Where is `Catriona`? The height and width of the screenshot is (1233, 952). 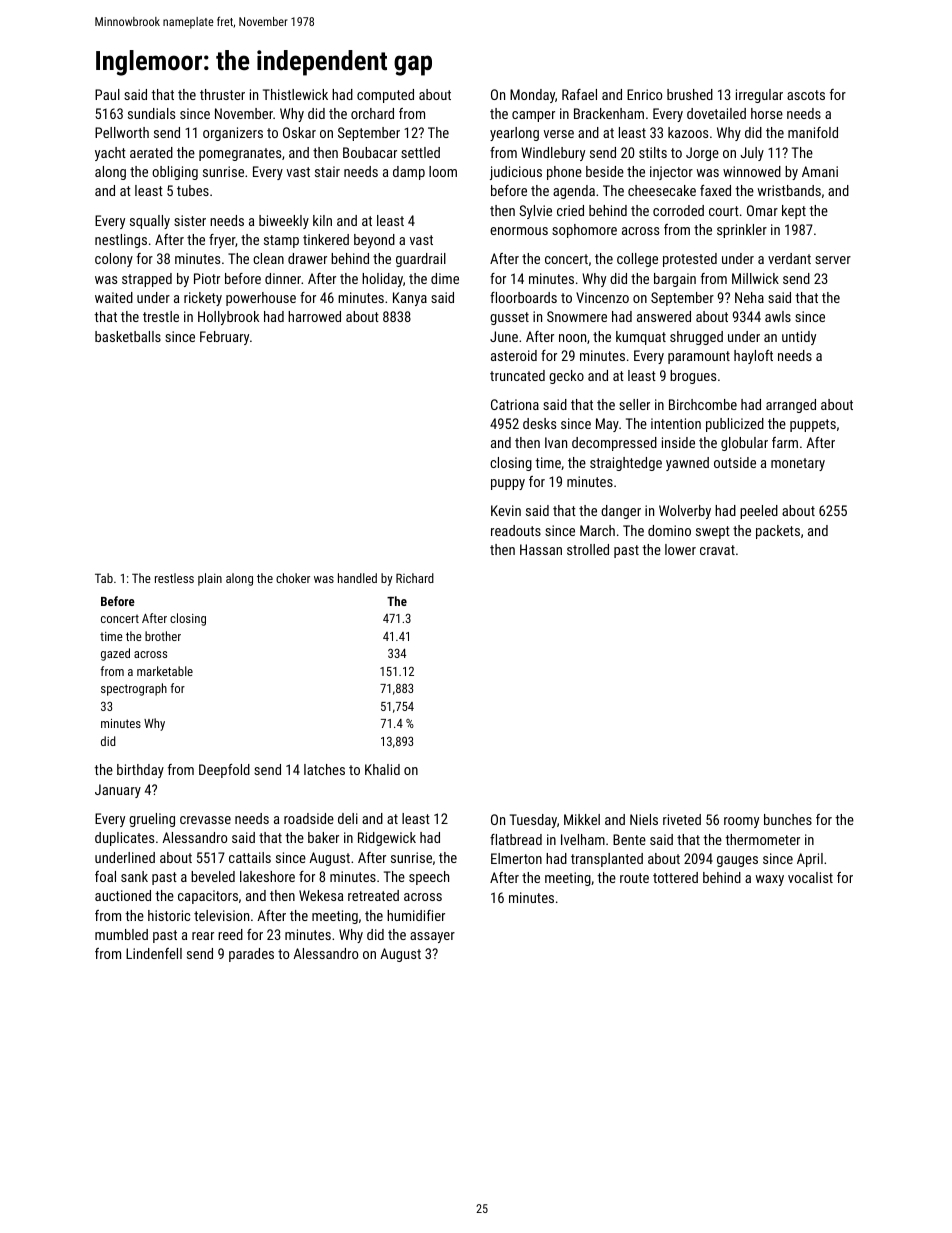 Catriona is located at coordinates (515, 404).
